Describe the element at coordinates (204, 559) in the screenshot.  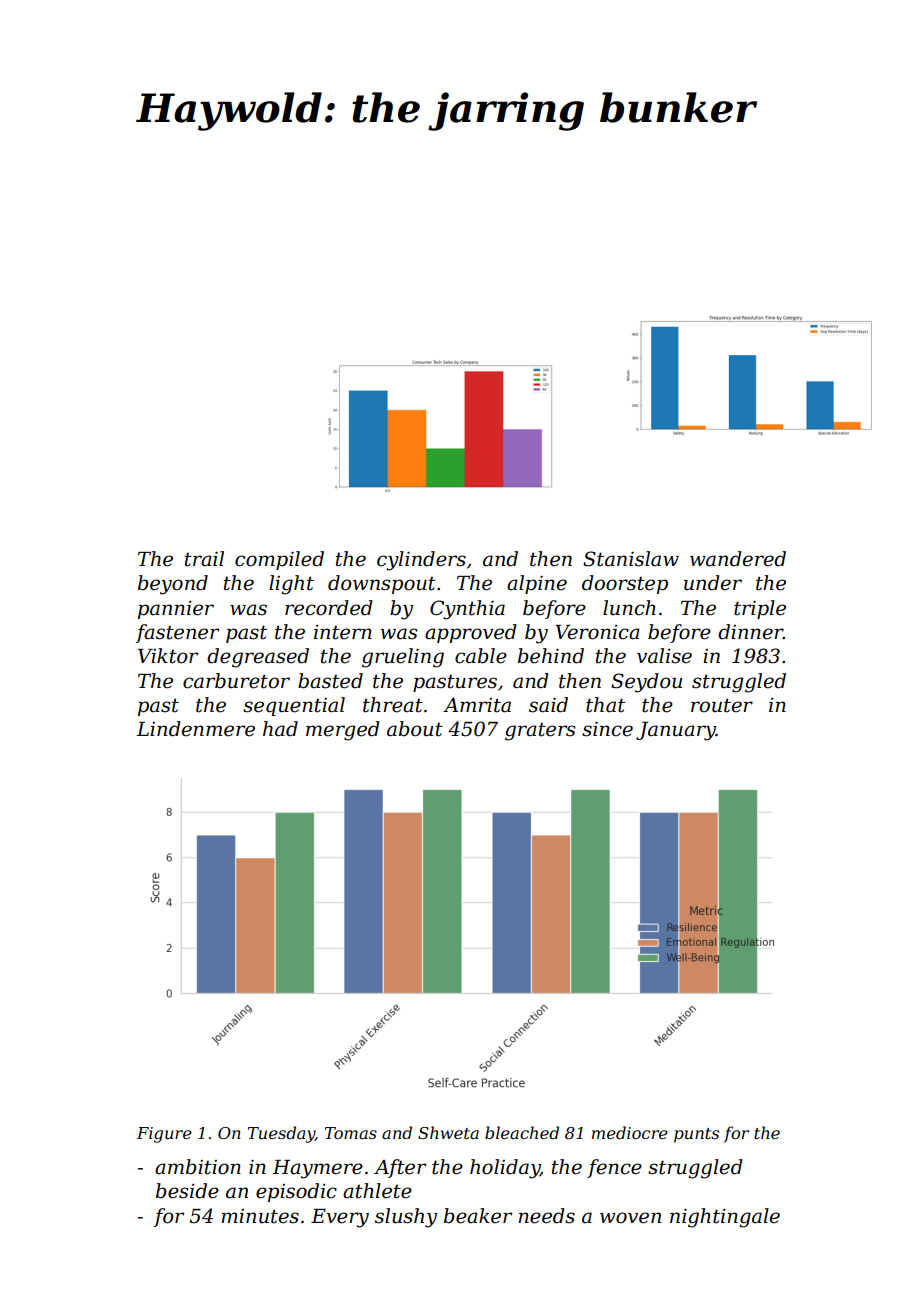
I see `trail` at that location.
